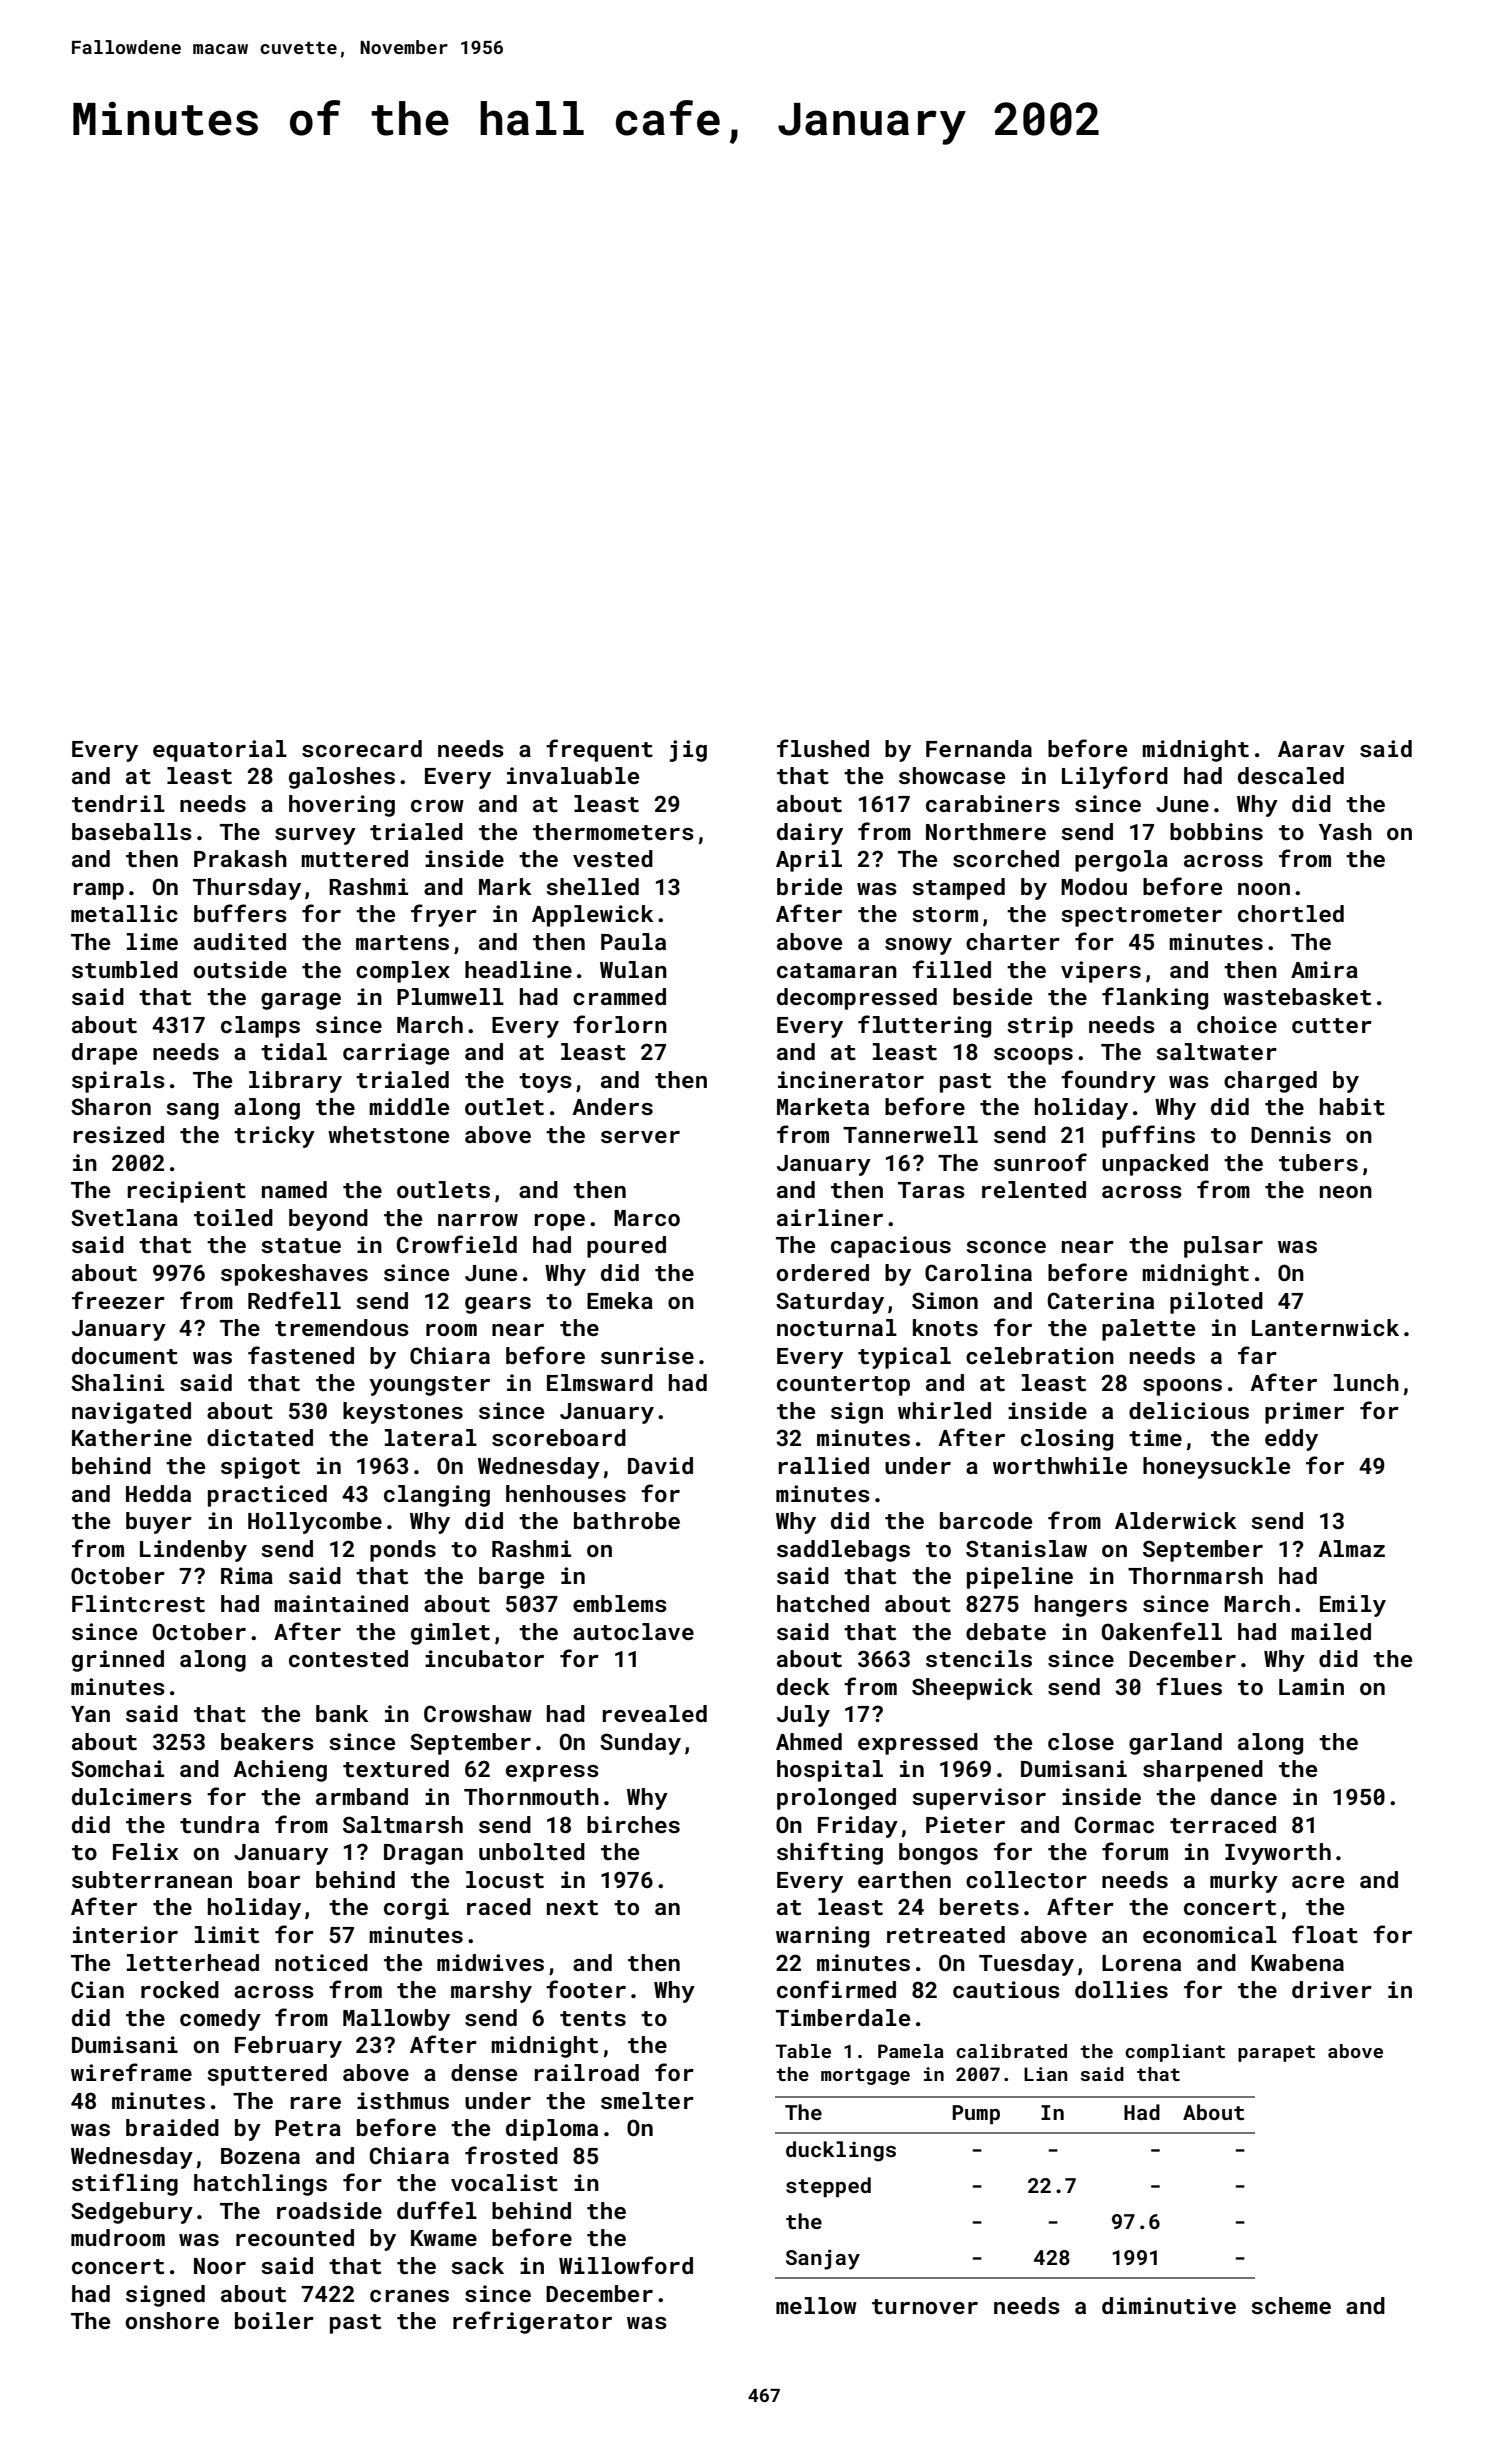 The height and width of the page is (2464, 1496). Describe the element at coordinates (1324, 969) in the page. I see `Amira` at that location.
